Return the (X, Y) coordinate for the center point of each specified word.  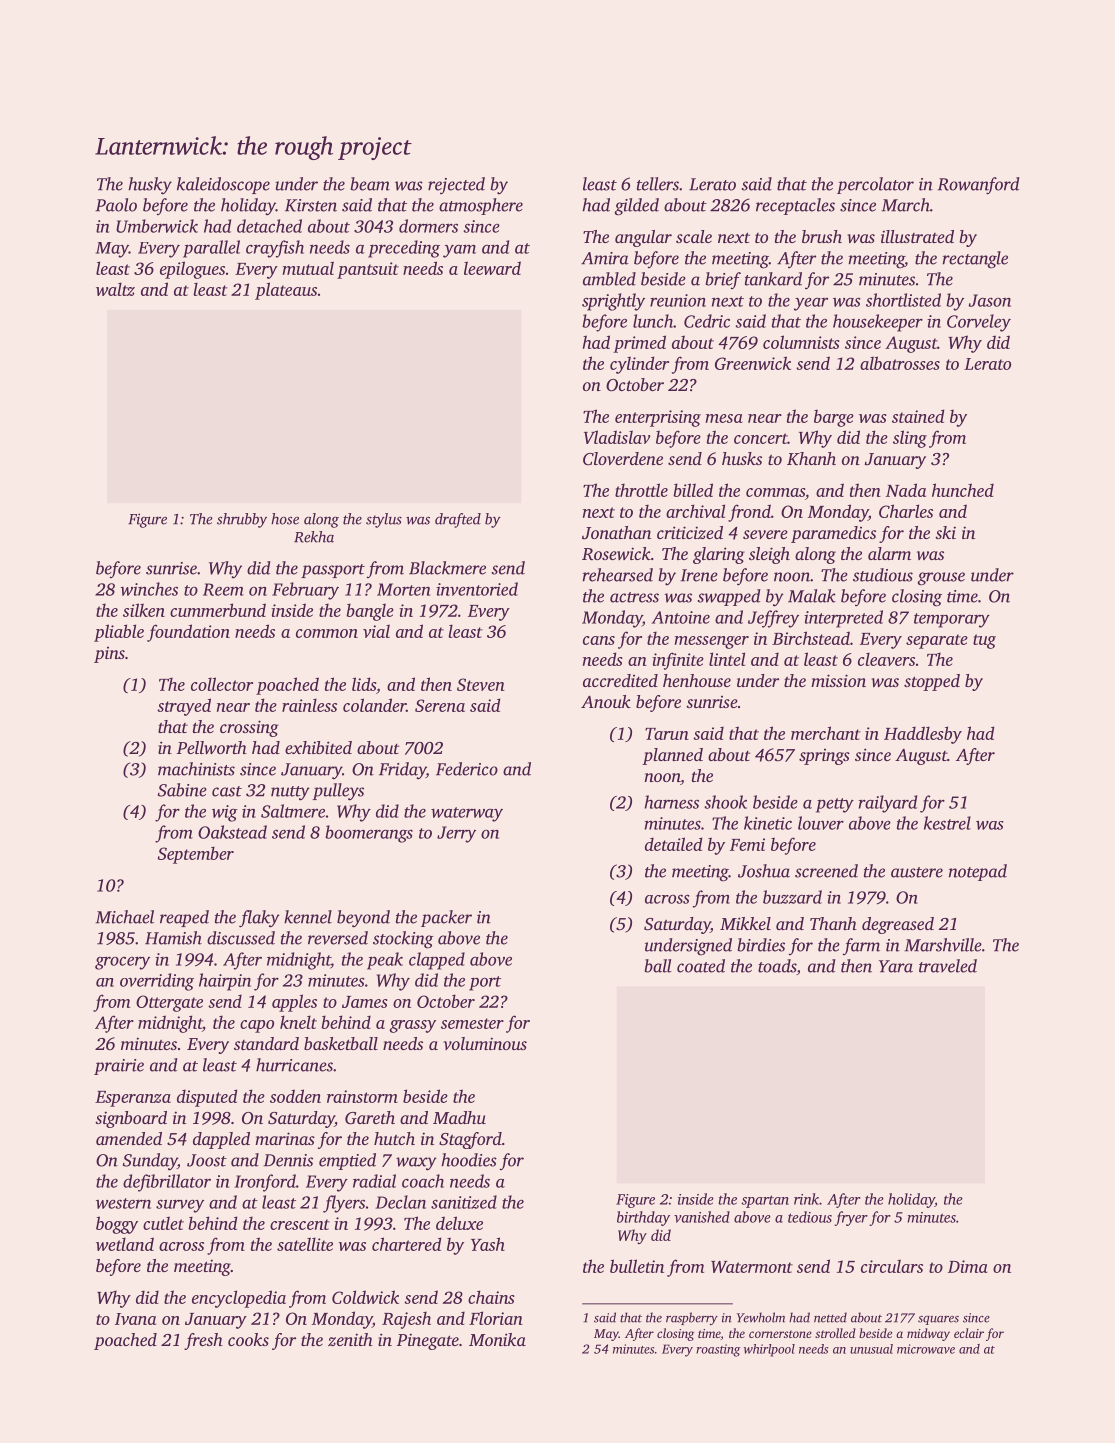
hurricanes (294, 1065)
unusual (871, 1349)
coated (701, 966)
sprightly (613, 302)
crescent (300, 1224)
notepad (978, 872)
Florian (496, 1318)
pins (109, 655)
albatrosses (900, 363)
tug (984, 641)
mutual (308, 268)
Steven (481, 684)
